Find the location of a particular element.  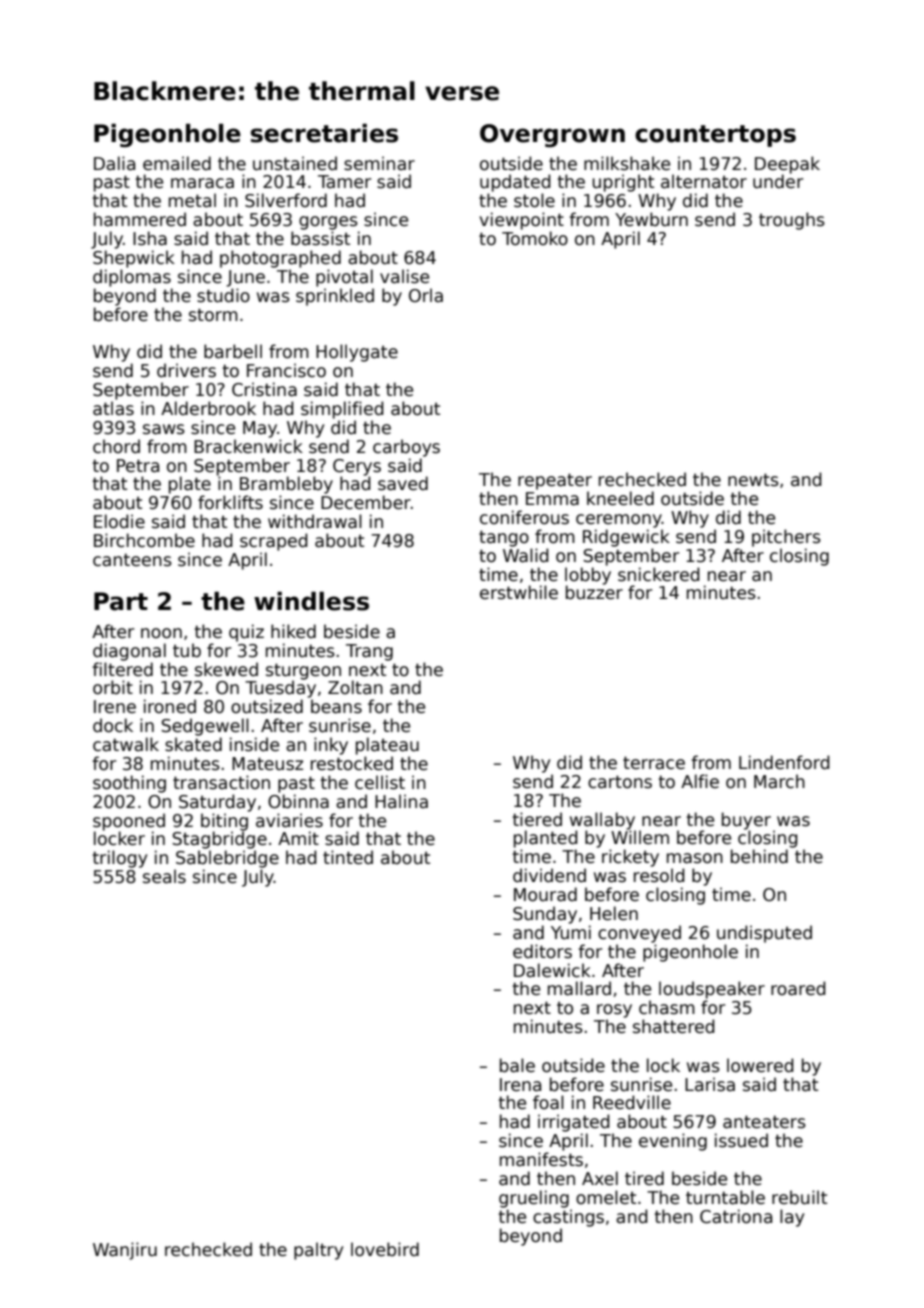

lovebird is located at coordinates (385, 1249).
